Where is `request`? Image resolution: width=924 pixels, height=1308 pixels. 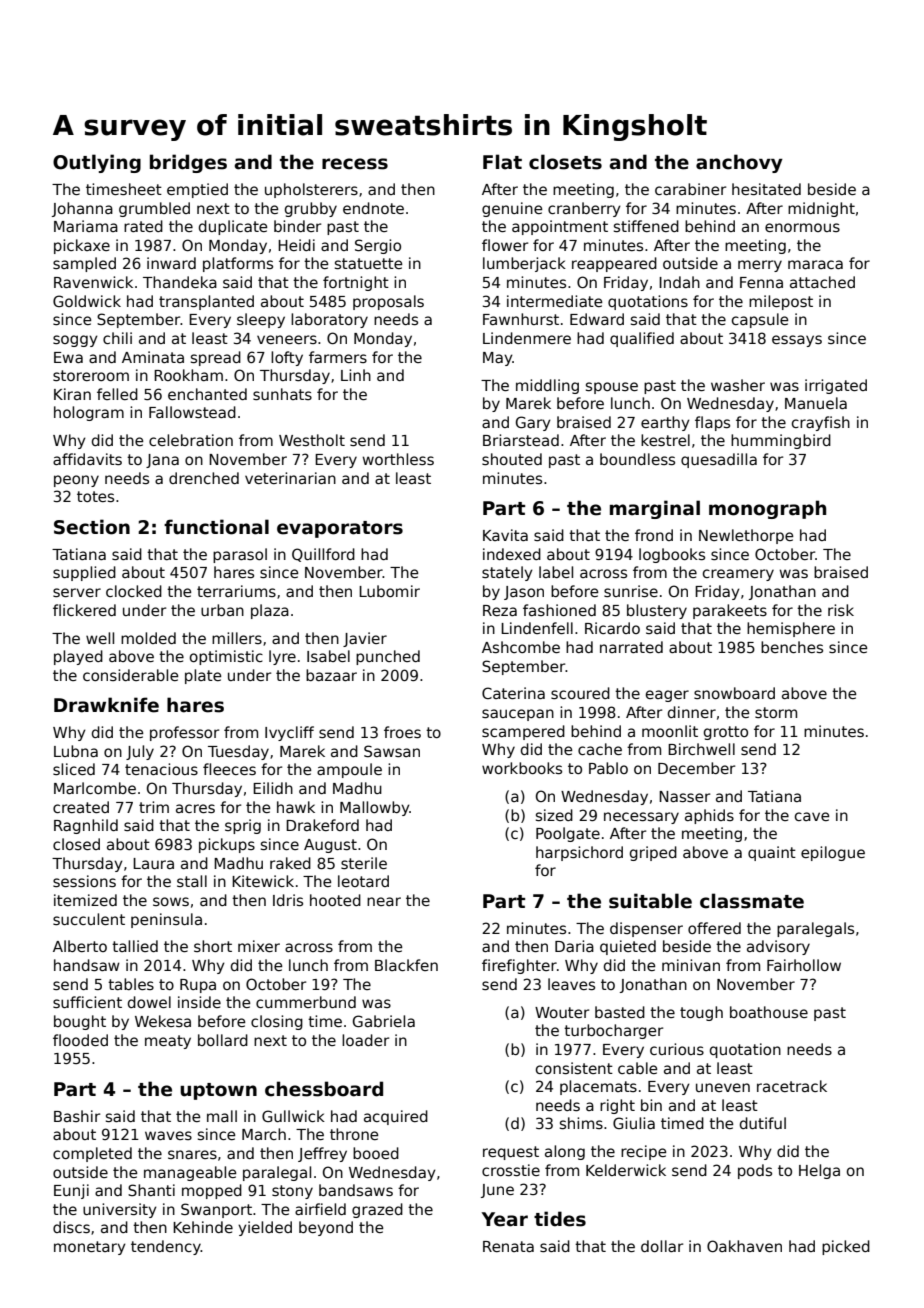 request is located at coordinates (511, 1153).
